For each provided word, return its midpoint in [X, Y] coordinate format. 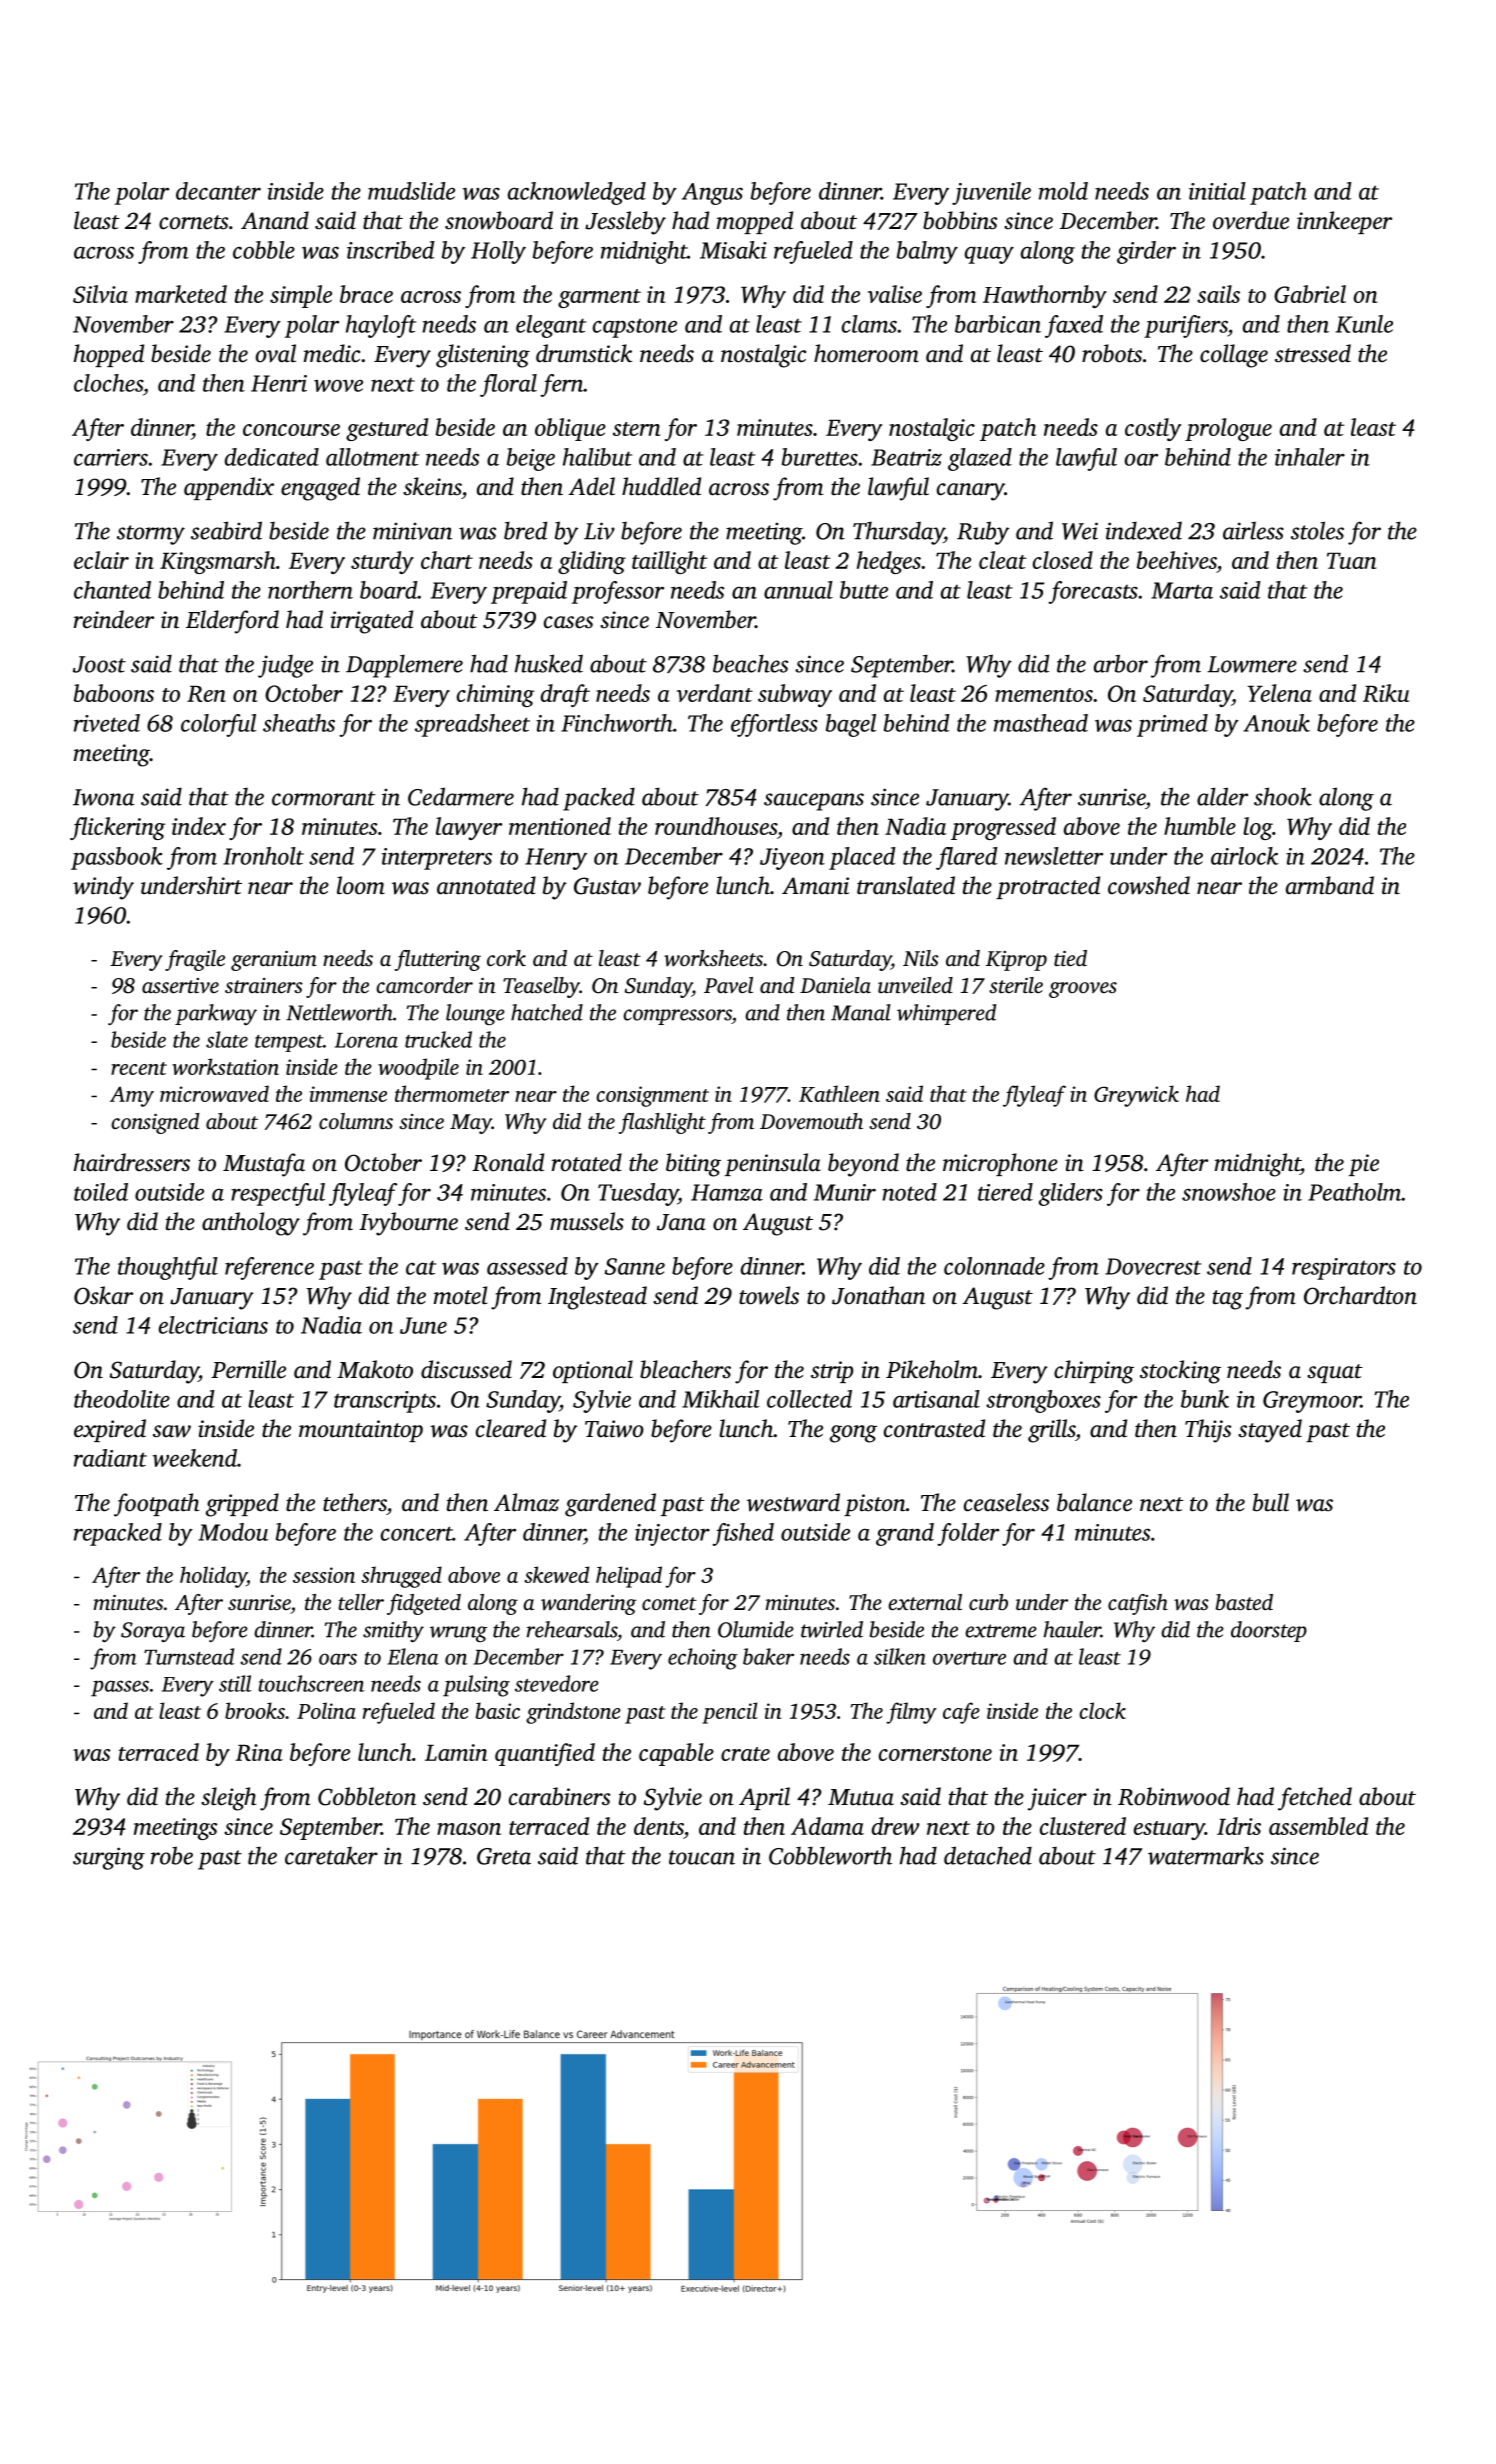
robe [172, 1855]
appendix [229, 488]
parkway [216, 1014]
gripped [242, 1505]
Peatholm [1354, 1192]
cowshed [1149, 885]
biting [693, 1165]
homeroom [866, 353]
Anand [275, 220]
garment [599, 298]
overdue [1251, 220]
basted [1244, 1602]
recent [139, 1068]
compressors [677, 1017]
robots [1112, 353]
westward [793, 1502]
